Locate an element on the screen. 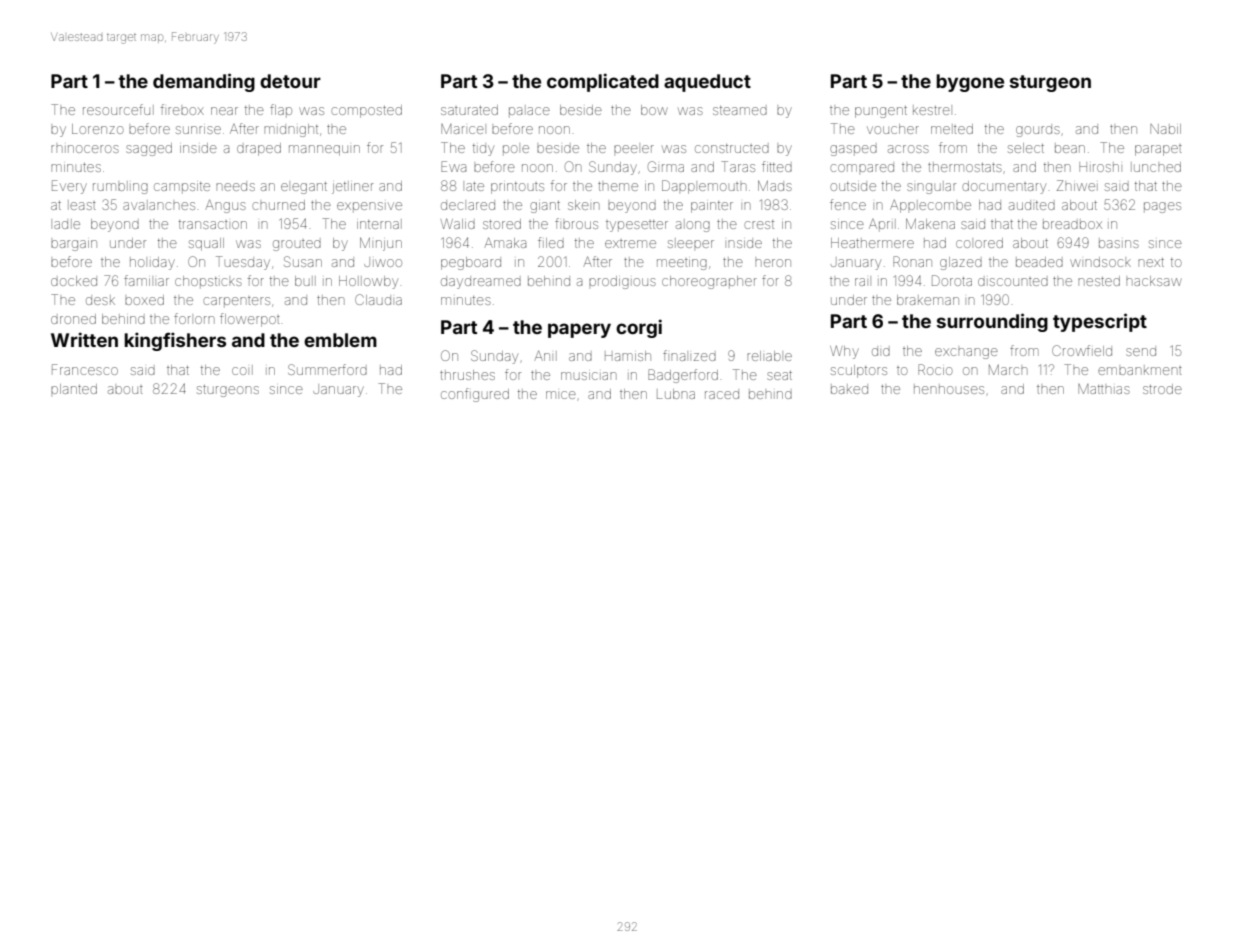 This screenshot has width=1233, height=952. Makena is located at coordinates (930, 223).
